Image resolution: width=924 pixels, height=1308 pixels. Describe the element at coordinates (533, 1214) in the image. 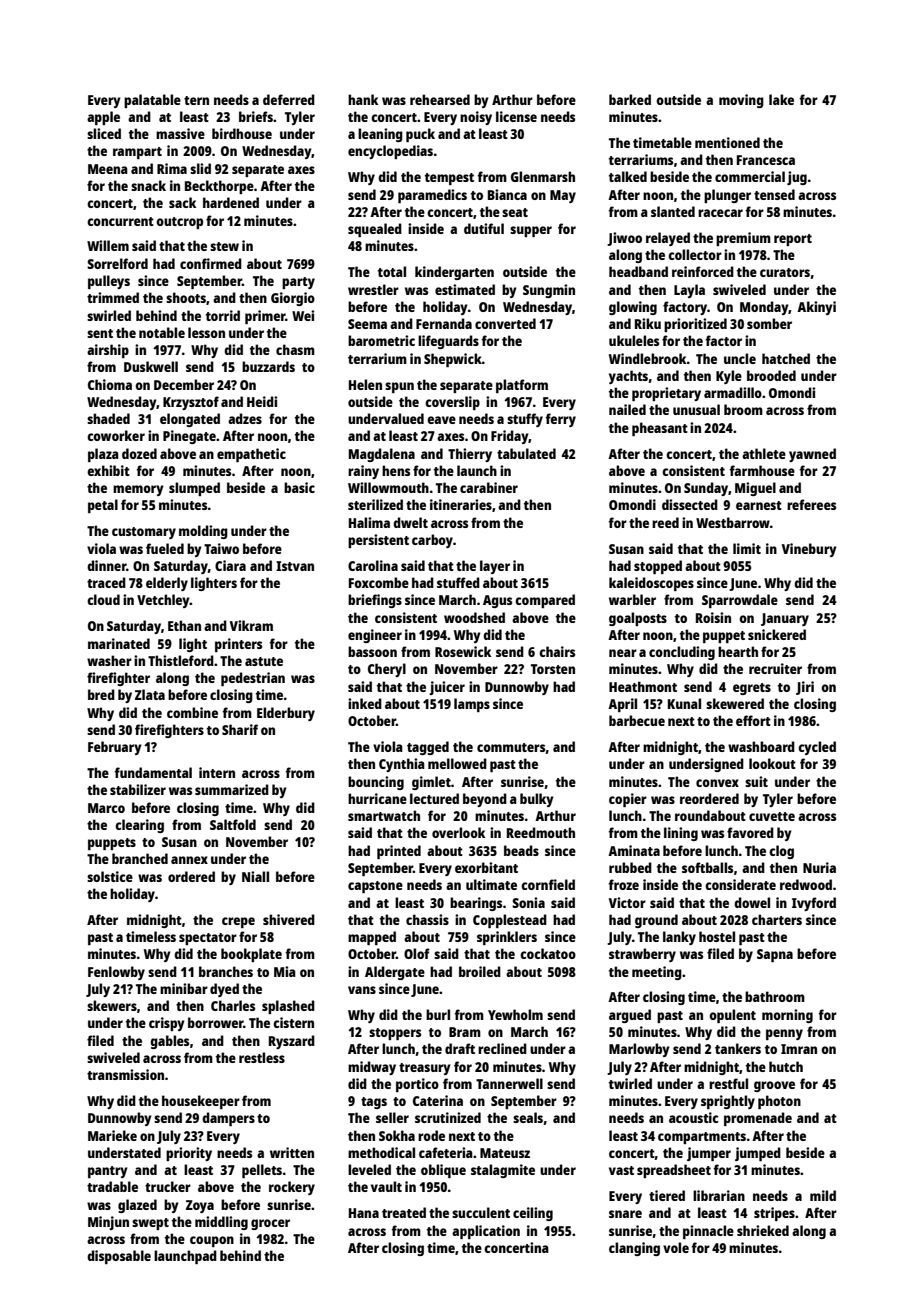

I see `ceiling` at that location.
